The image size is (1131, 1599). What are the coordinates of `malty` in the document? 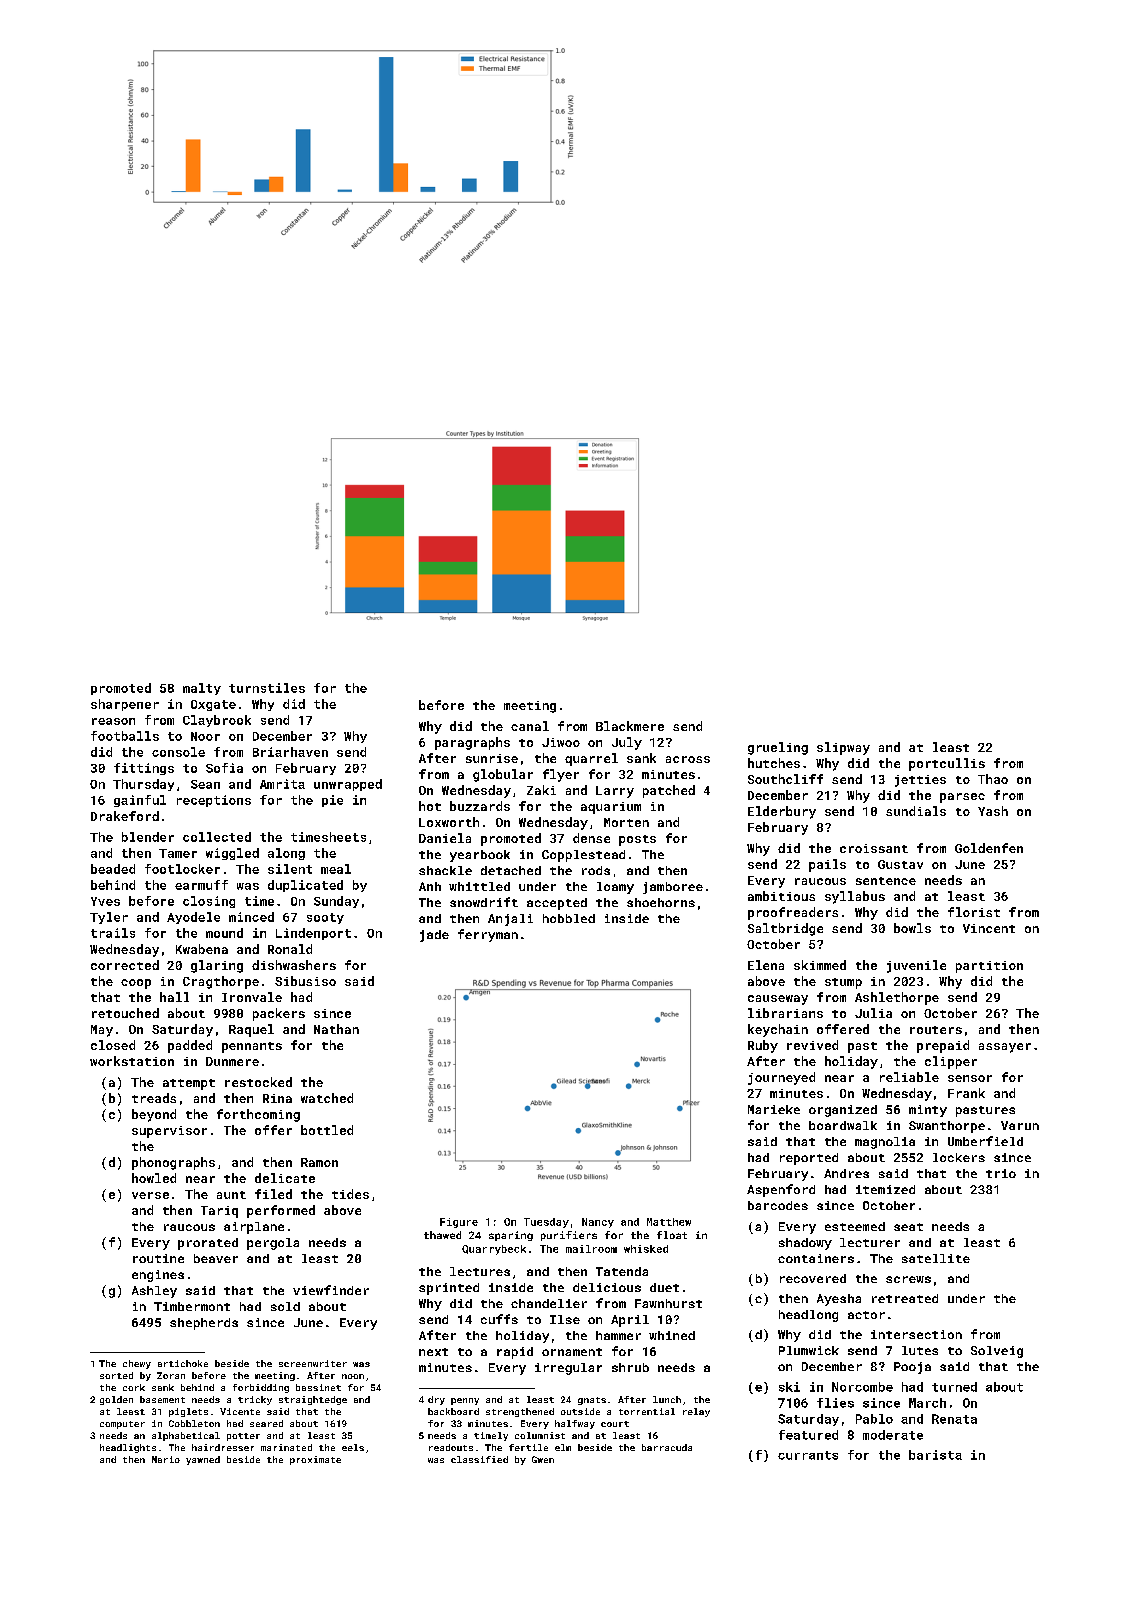 It's located at (202, 689).
